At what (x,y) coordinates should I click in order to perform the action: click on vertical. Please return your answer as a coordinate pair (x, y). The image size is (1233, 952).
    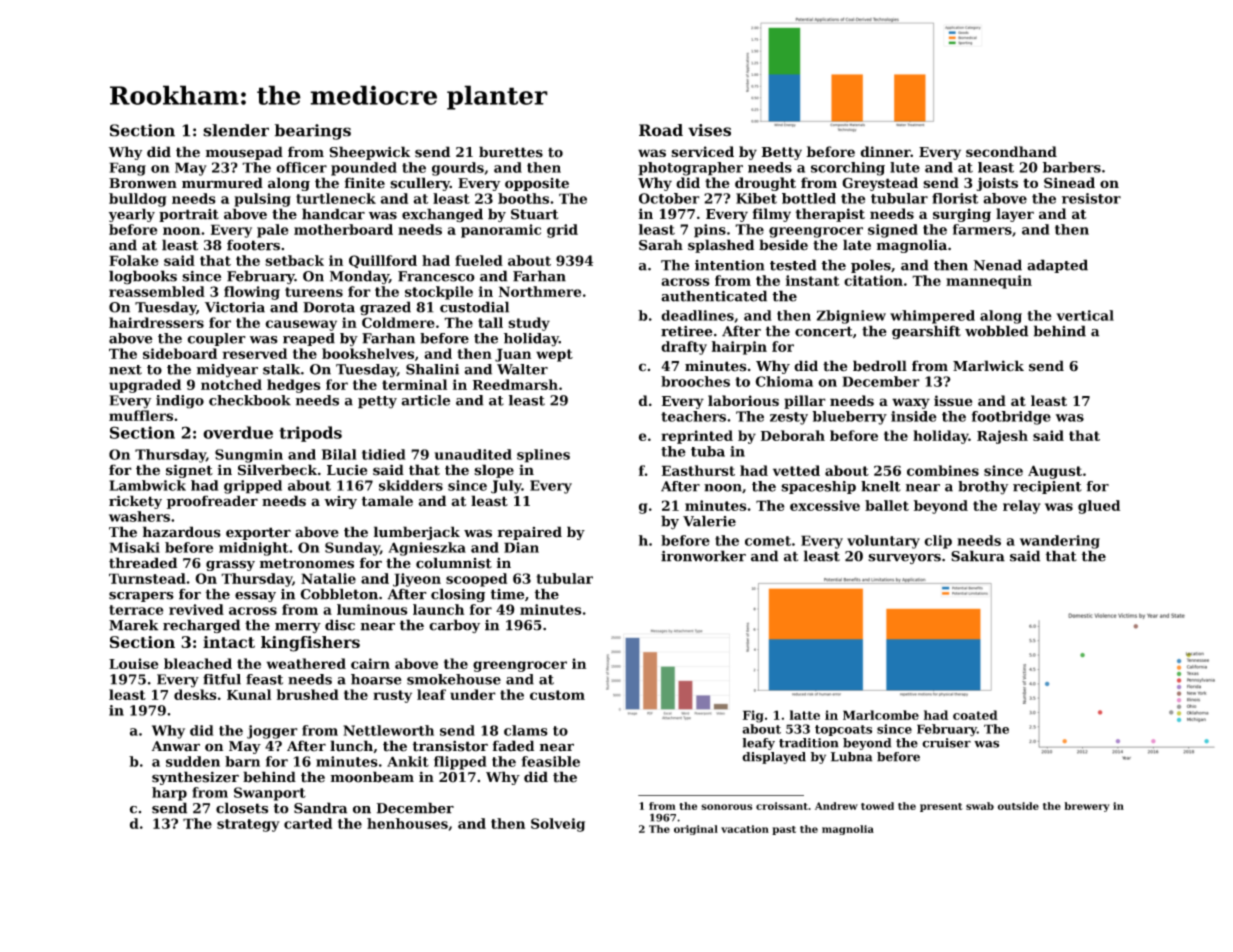
    Looking at the image, I should click on (1085, 315).
